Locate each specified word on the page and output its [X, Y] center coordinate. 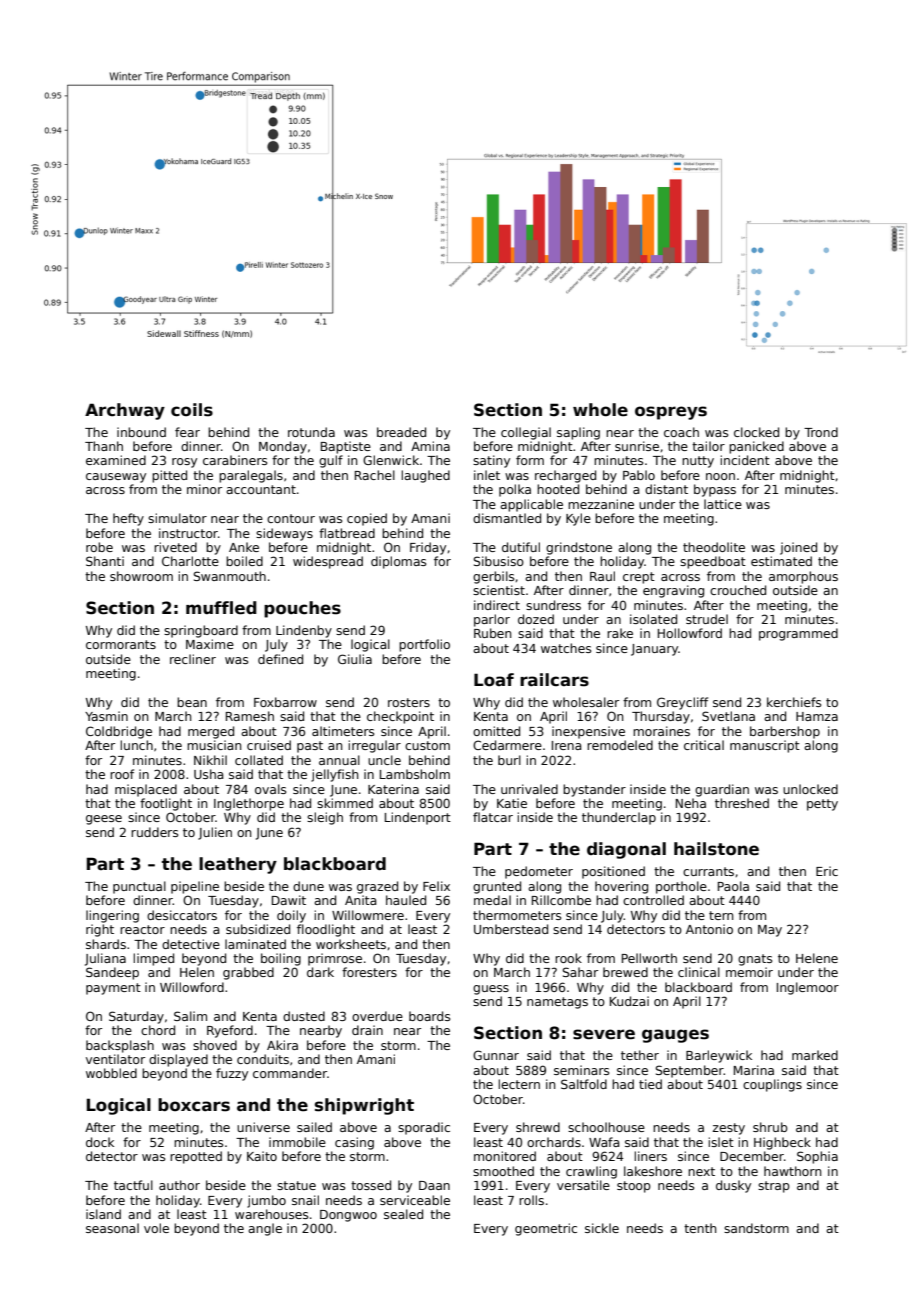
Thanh [104, 446]
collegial [526, 433]
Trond [821, 432]
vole [156, 1228]
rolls [531, 1200]
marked [815, 1055]
